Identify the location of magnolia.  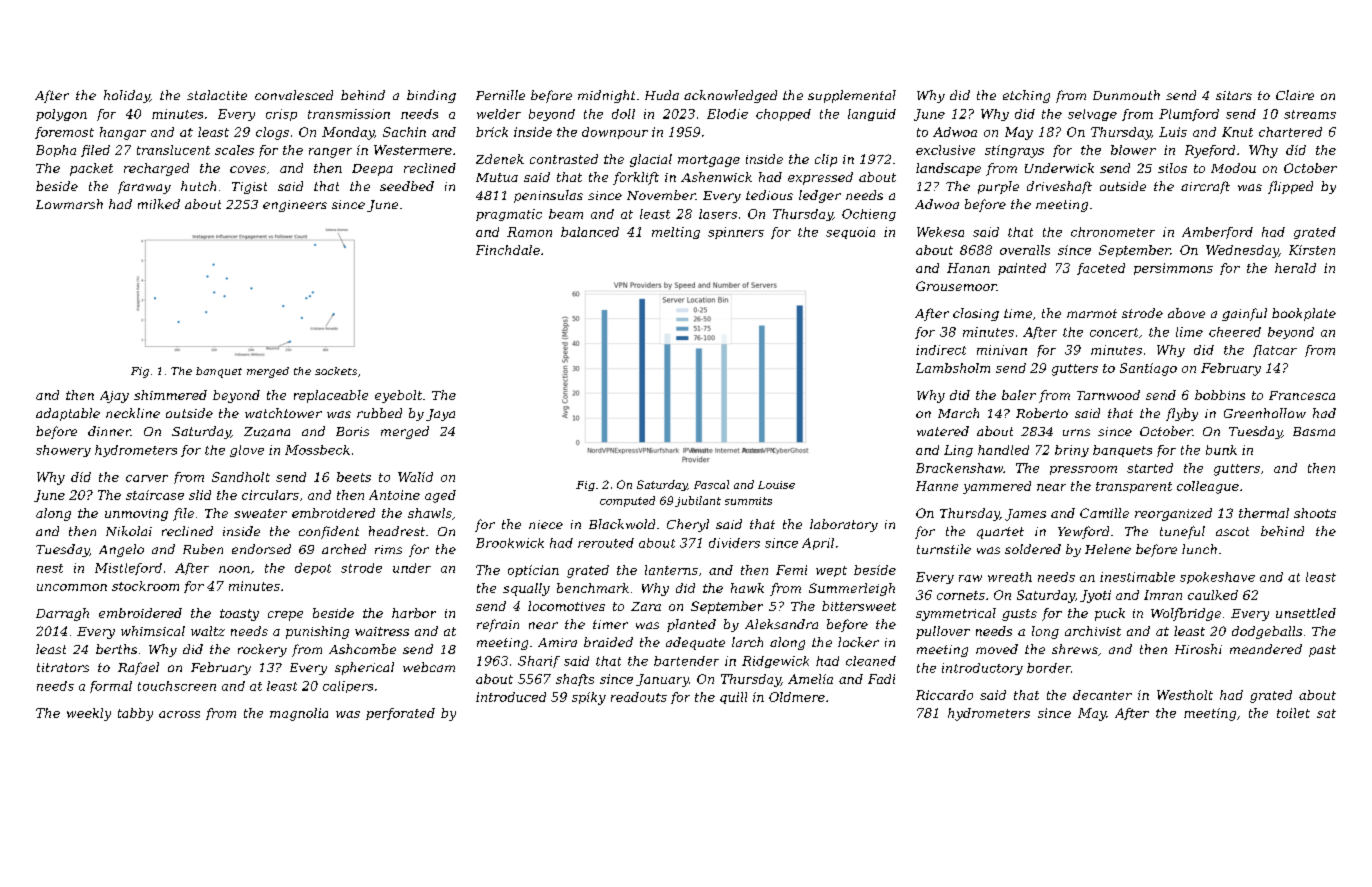
(299, 714).
